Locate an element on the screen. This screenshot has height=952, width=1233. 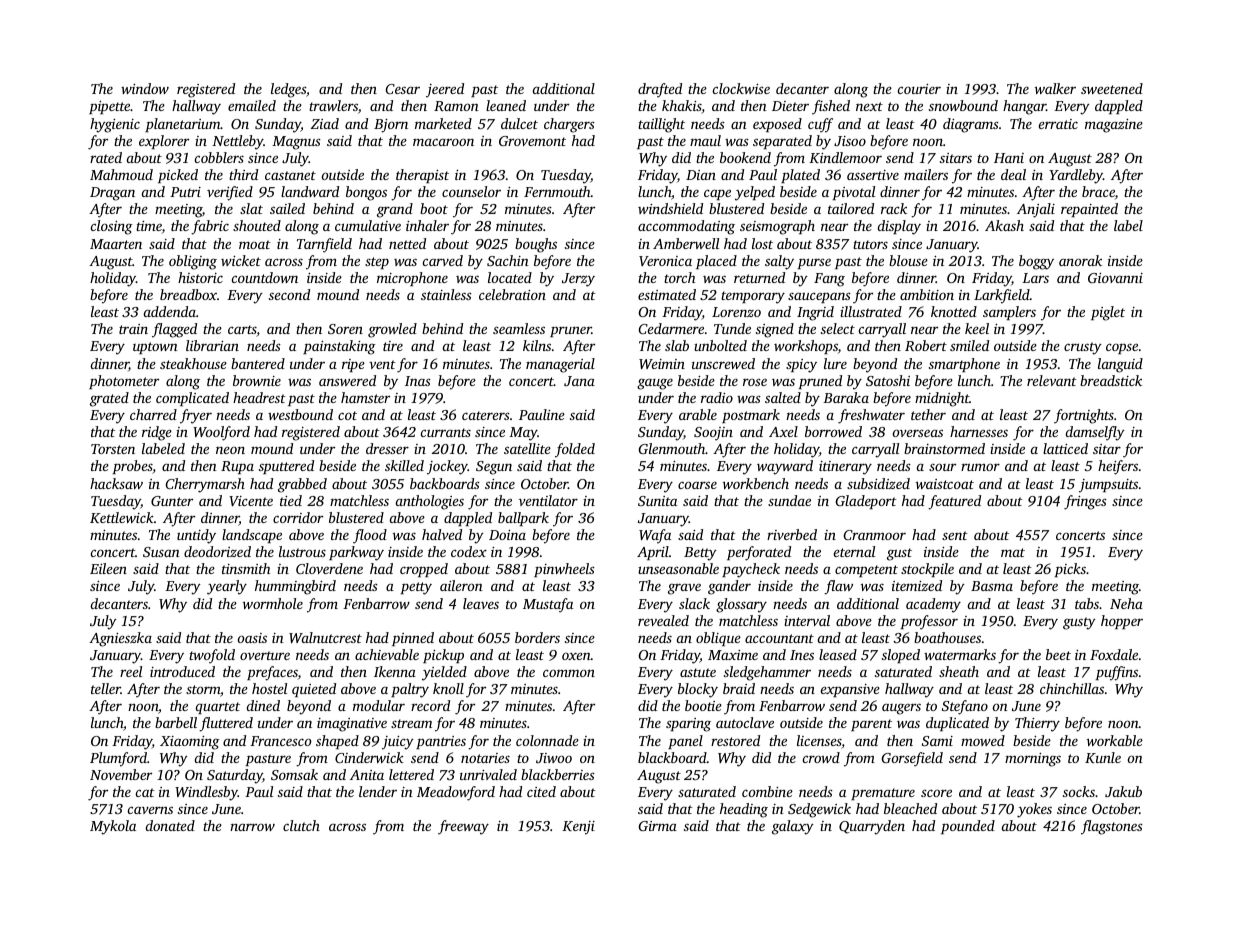
fluttered is located at coordinates (226, 724).
